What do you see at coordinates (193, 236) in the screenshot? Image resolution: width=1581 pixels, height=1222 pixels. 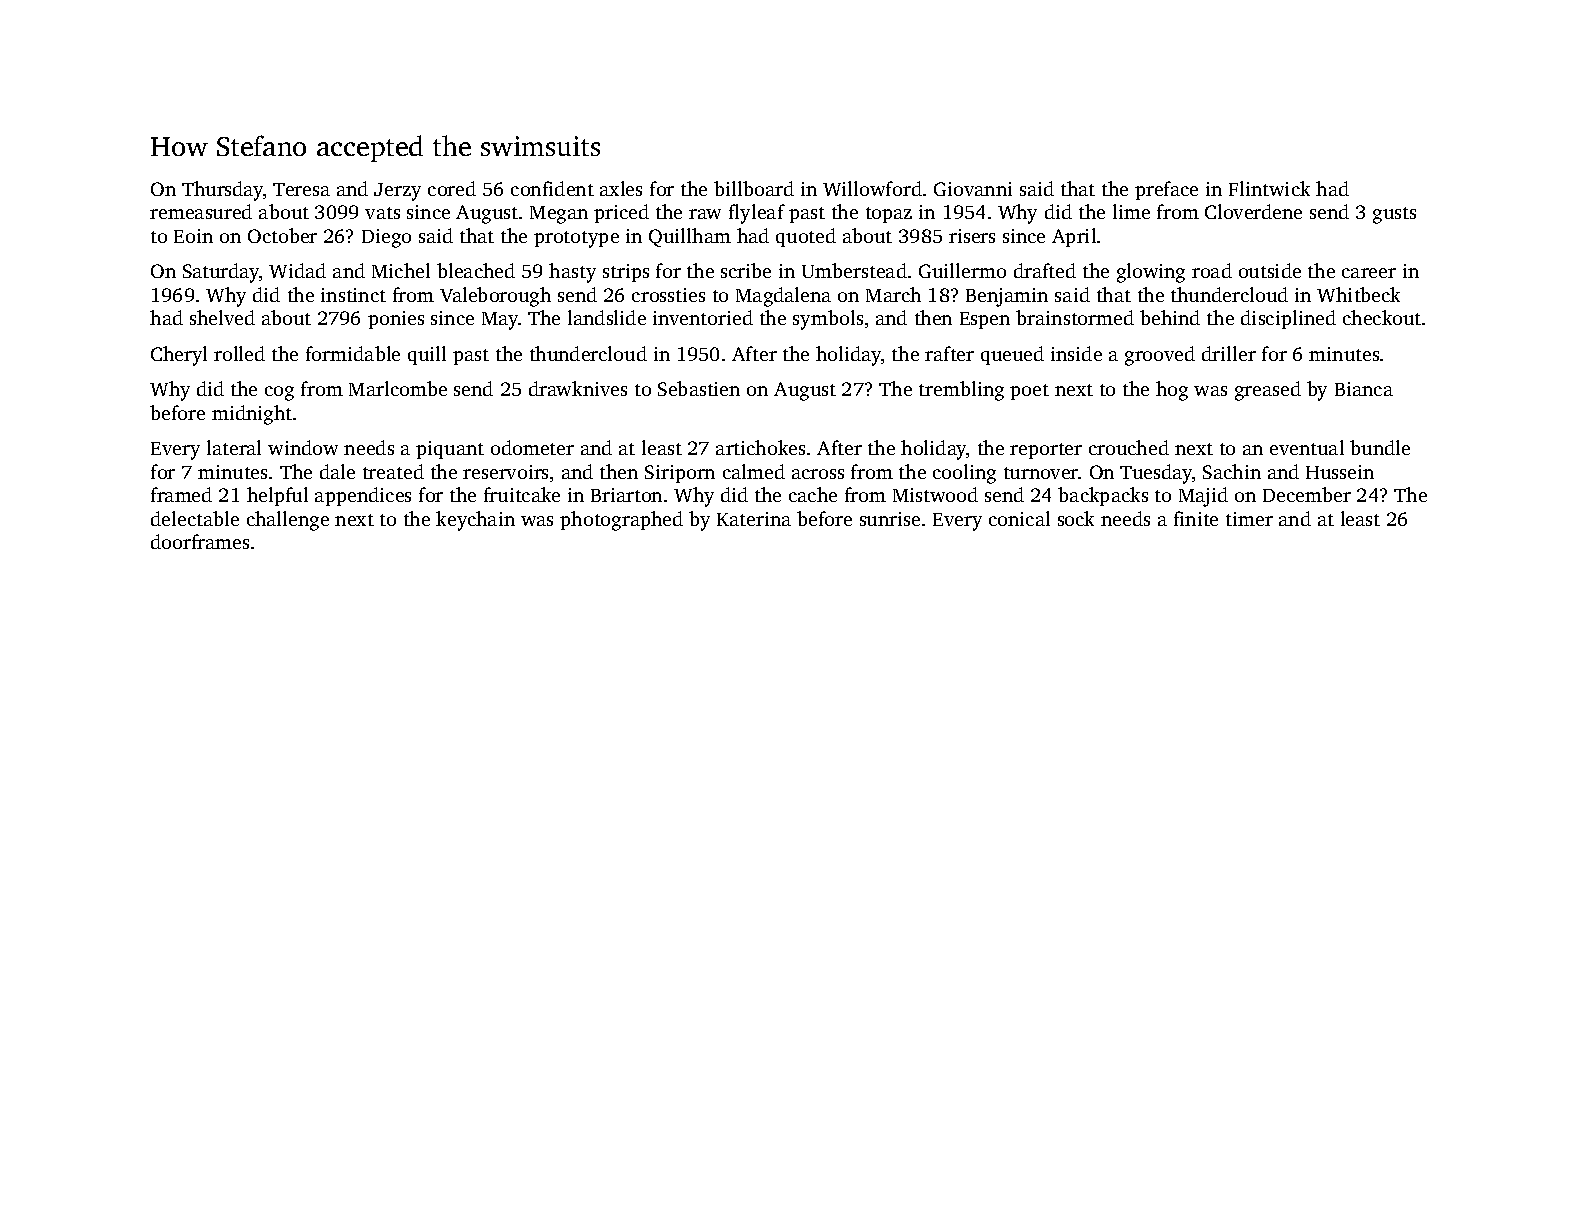 I see `Eoin` at bounding box center [193, 236].
